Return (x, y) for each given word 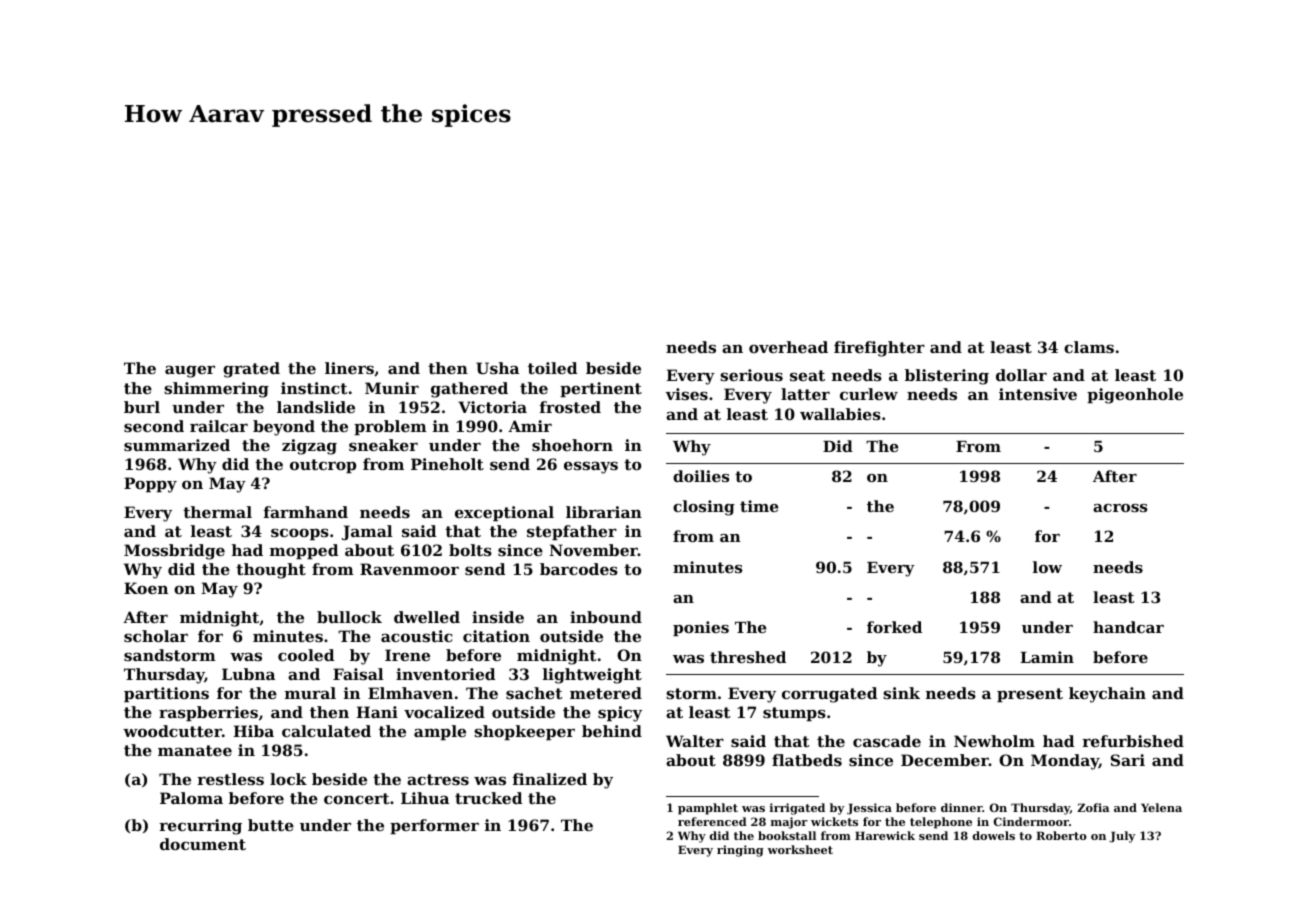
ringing (740, 851)
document (203, 844)
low (1047, 567)
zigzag (309, 447)
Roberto (1061, 835)
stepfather (572, 532)
